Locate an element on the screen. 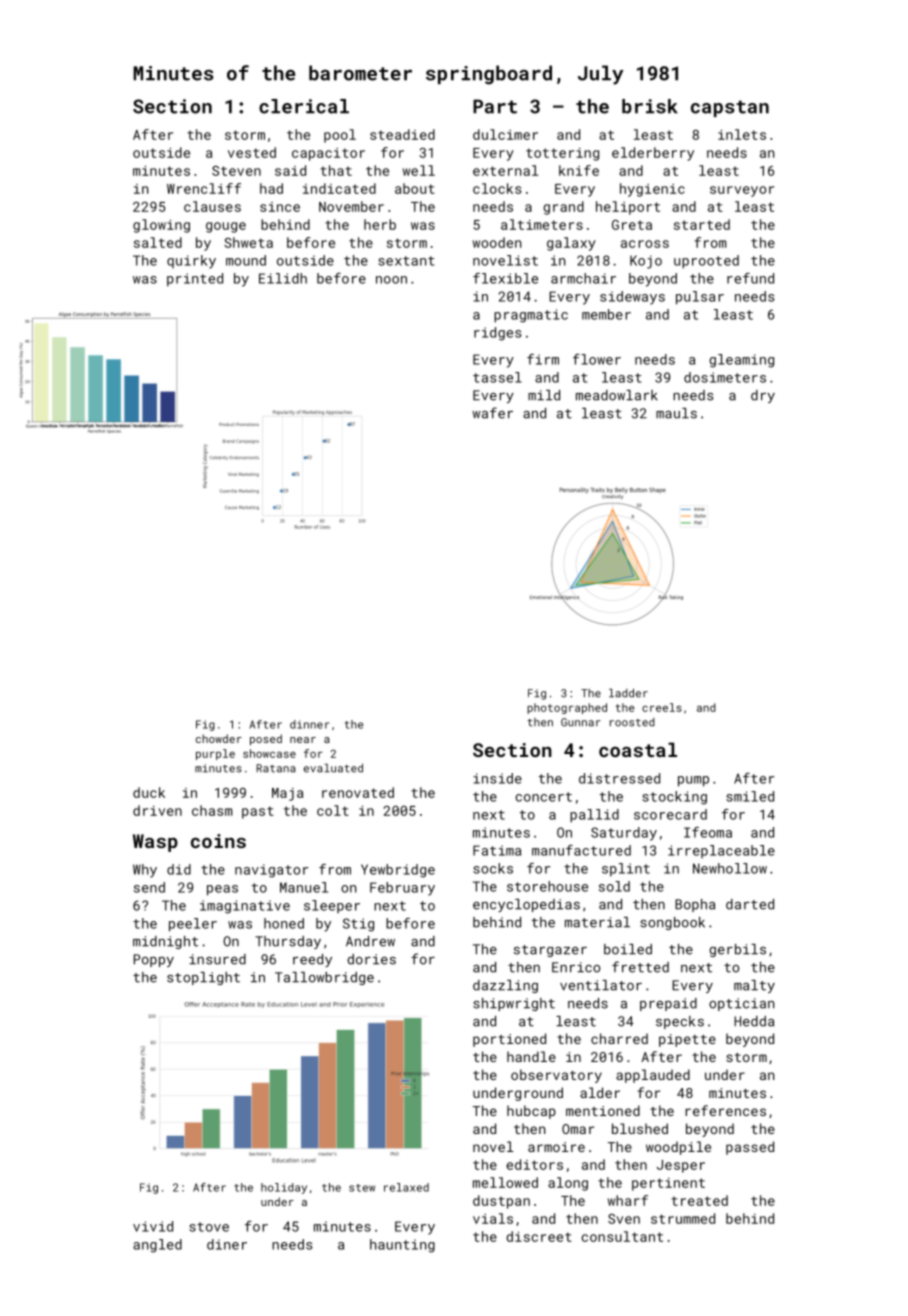 The height and width of the screenshot is (1316, 908). Tallowbridge is located at coordinates (324, 978).
